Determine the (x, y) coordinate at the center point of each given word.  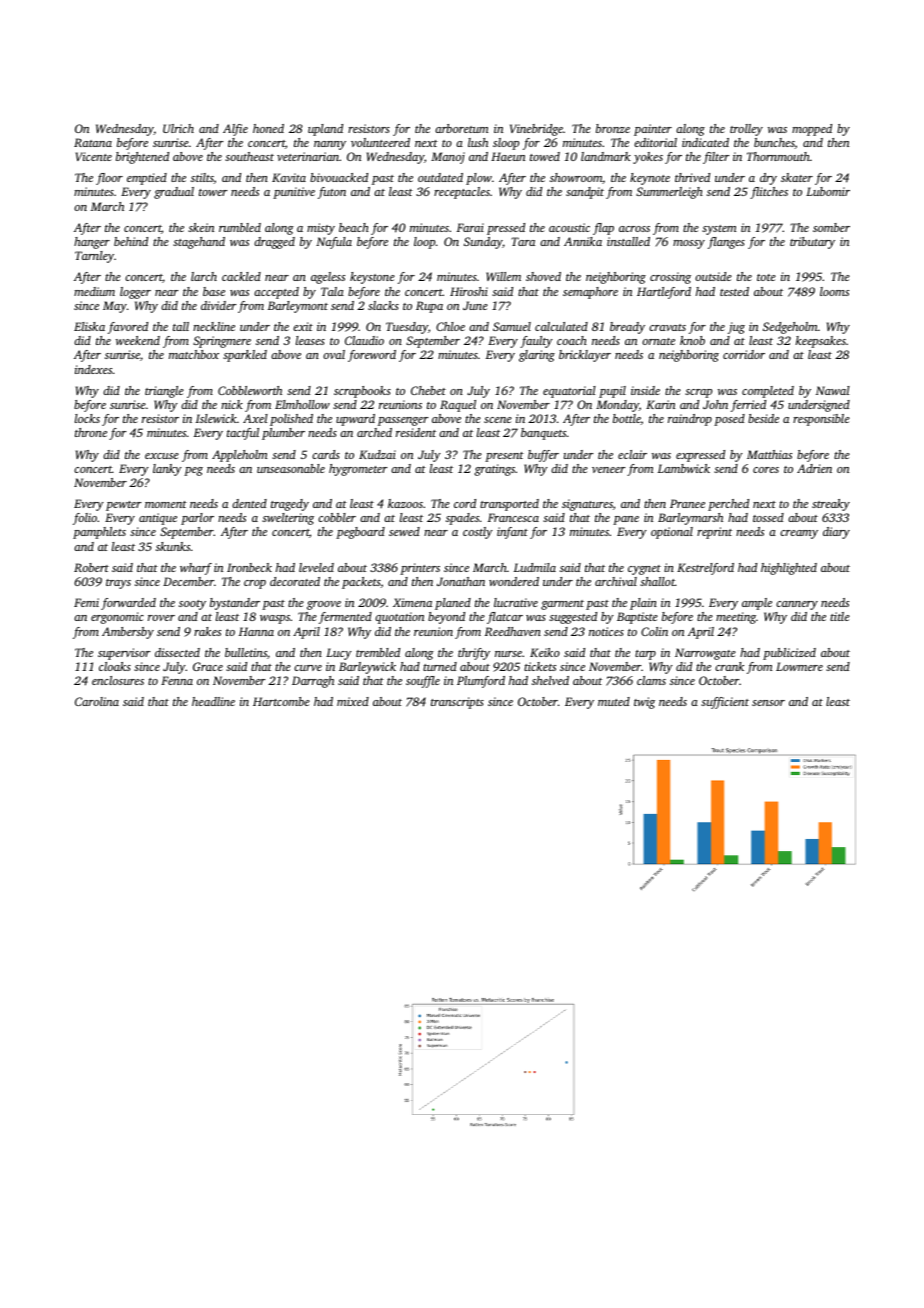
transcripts (457, 703)
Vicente (94, 156)
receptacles (462, 193)
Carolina (97, 701)
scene (498, 420)
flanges (726, 243)
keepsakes (821, 342)
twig (644, 703)
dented (249, 503)
